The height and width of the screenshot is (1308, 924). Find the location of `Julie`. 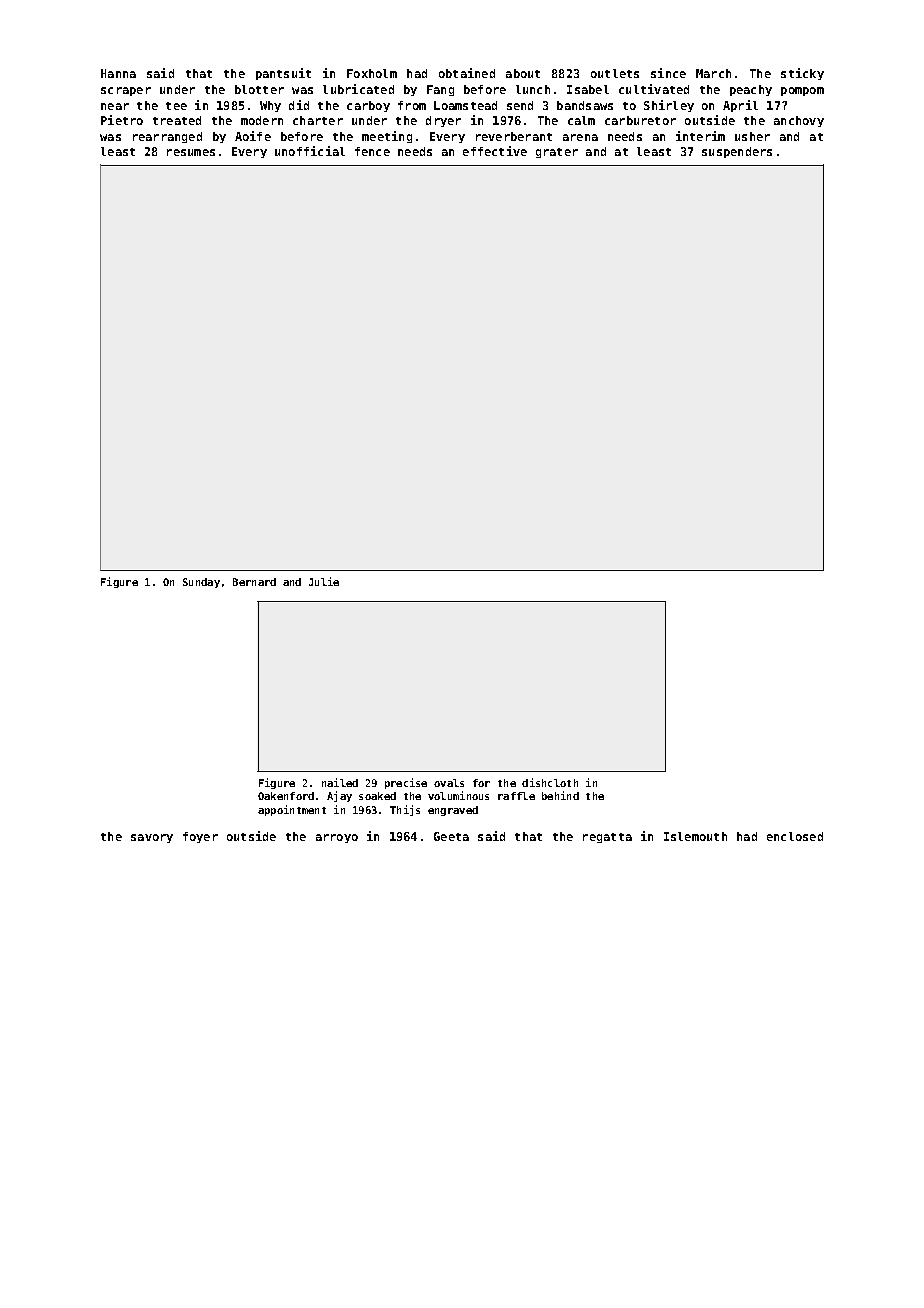

Julie is located at coordinates (324, 581).
